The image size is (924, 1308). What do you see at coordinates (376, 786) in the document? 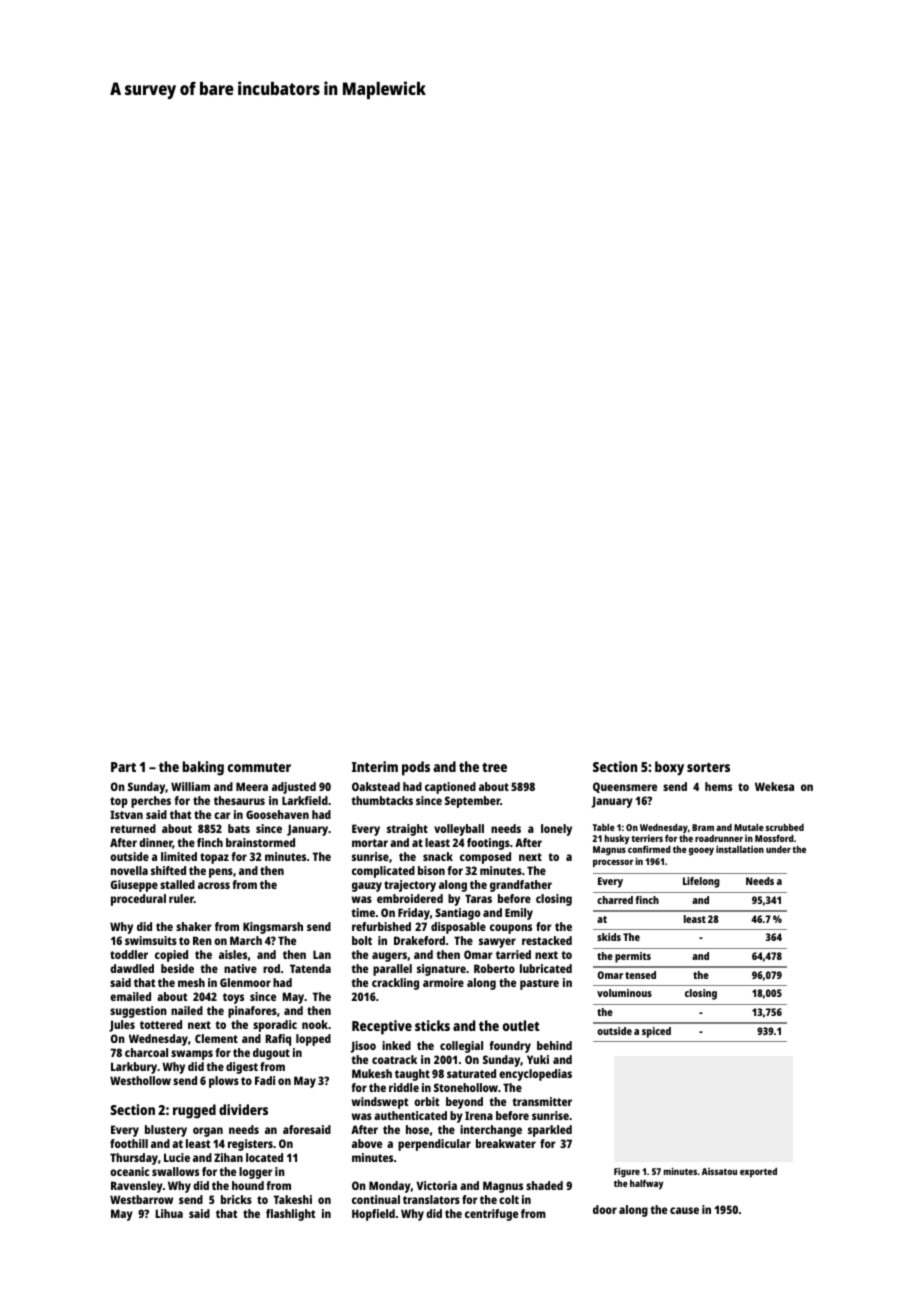
I see `Oakstead` at bounding box center [376, 786].
